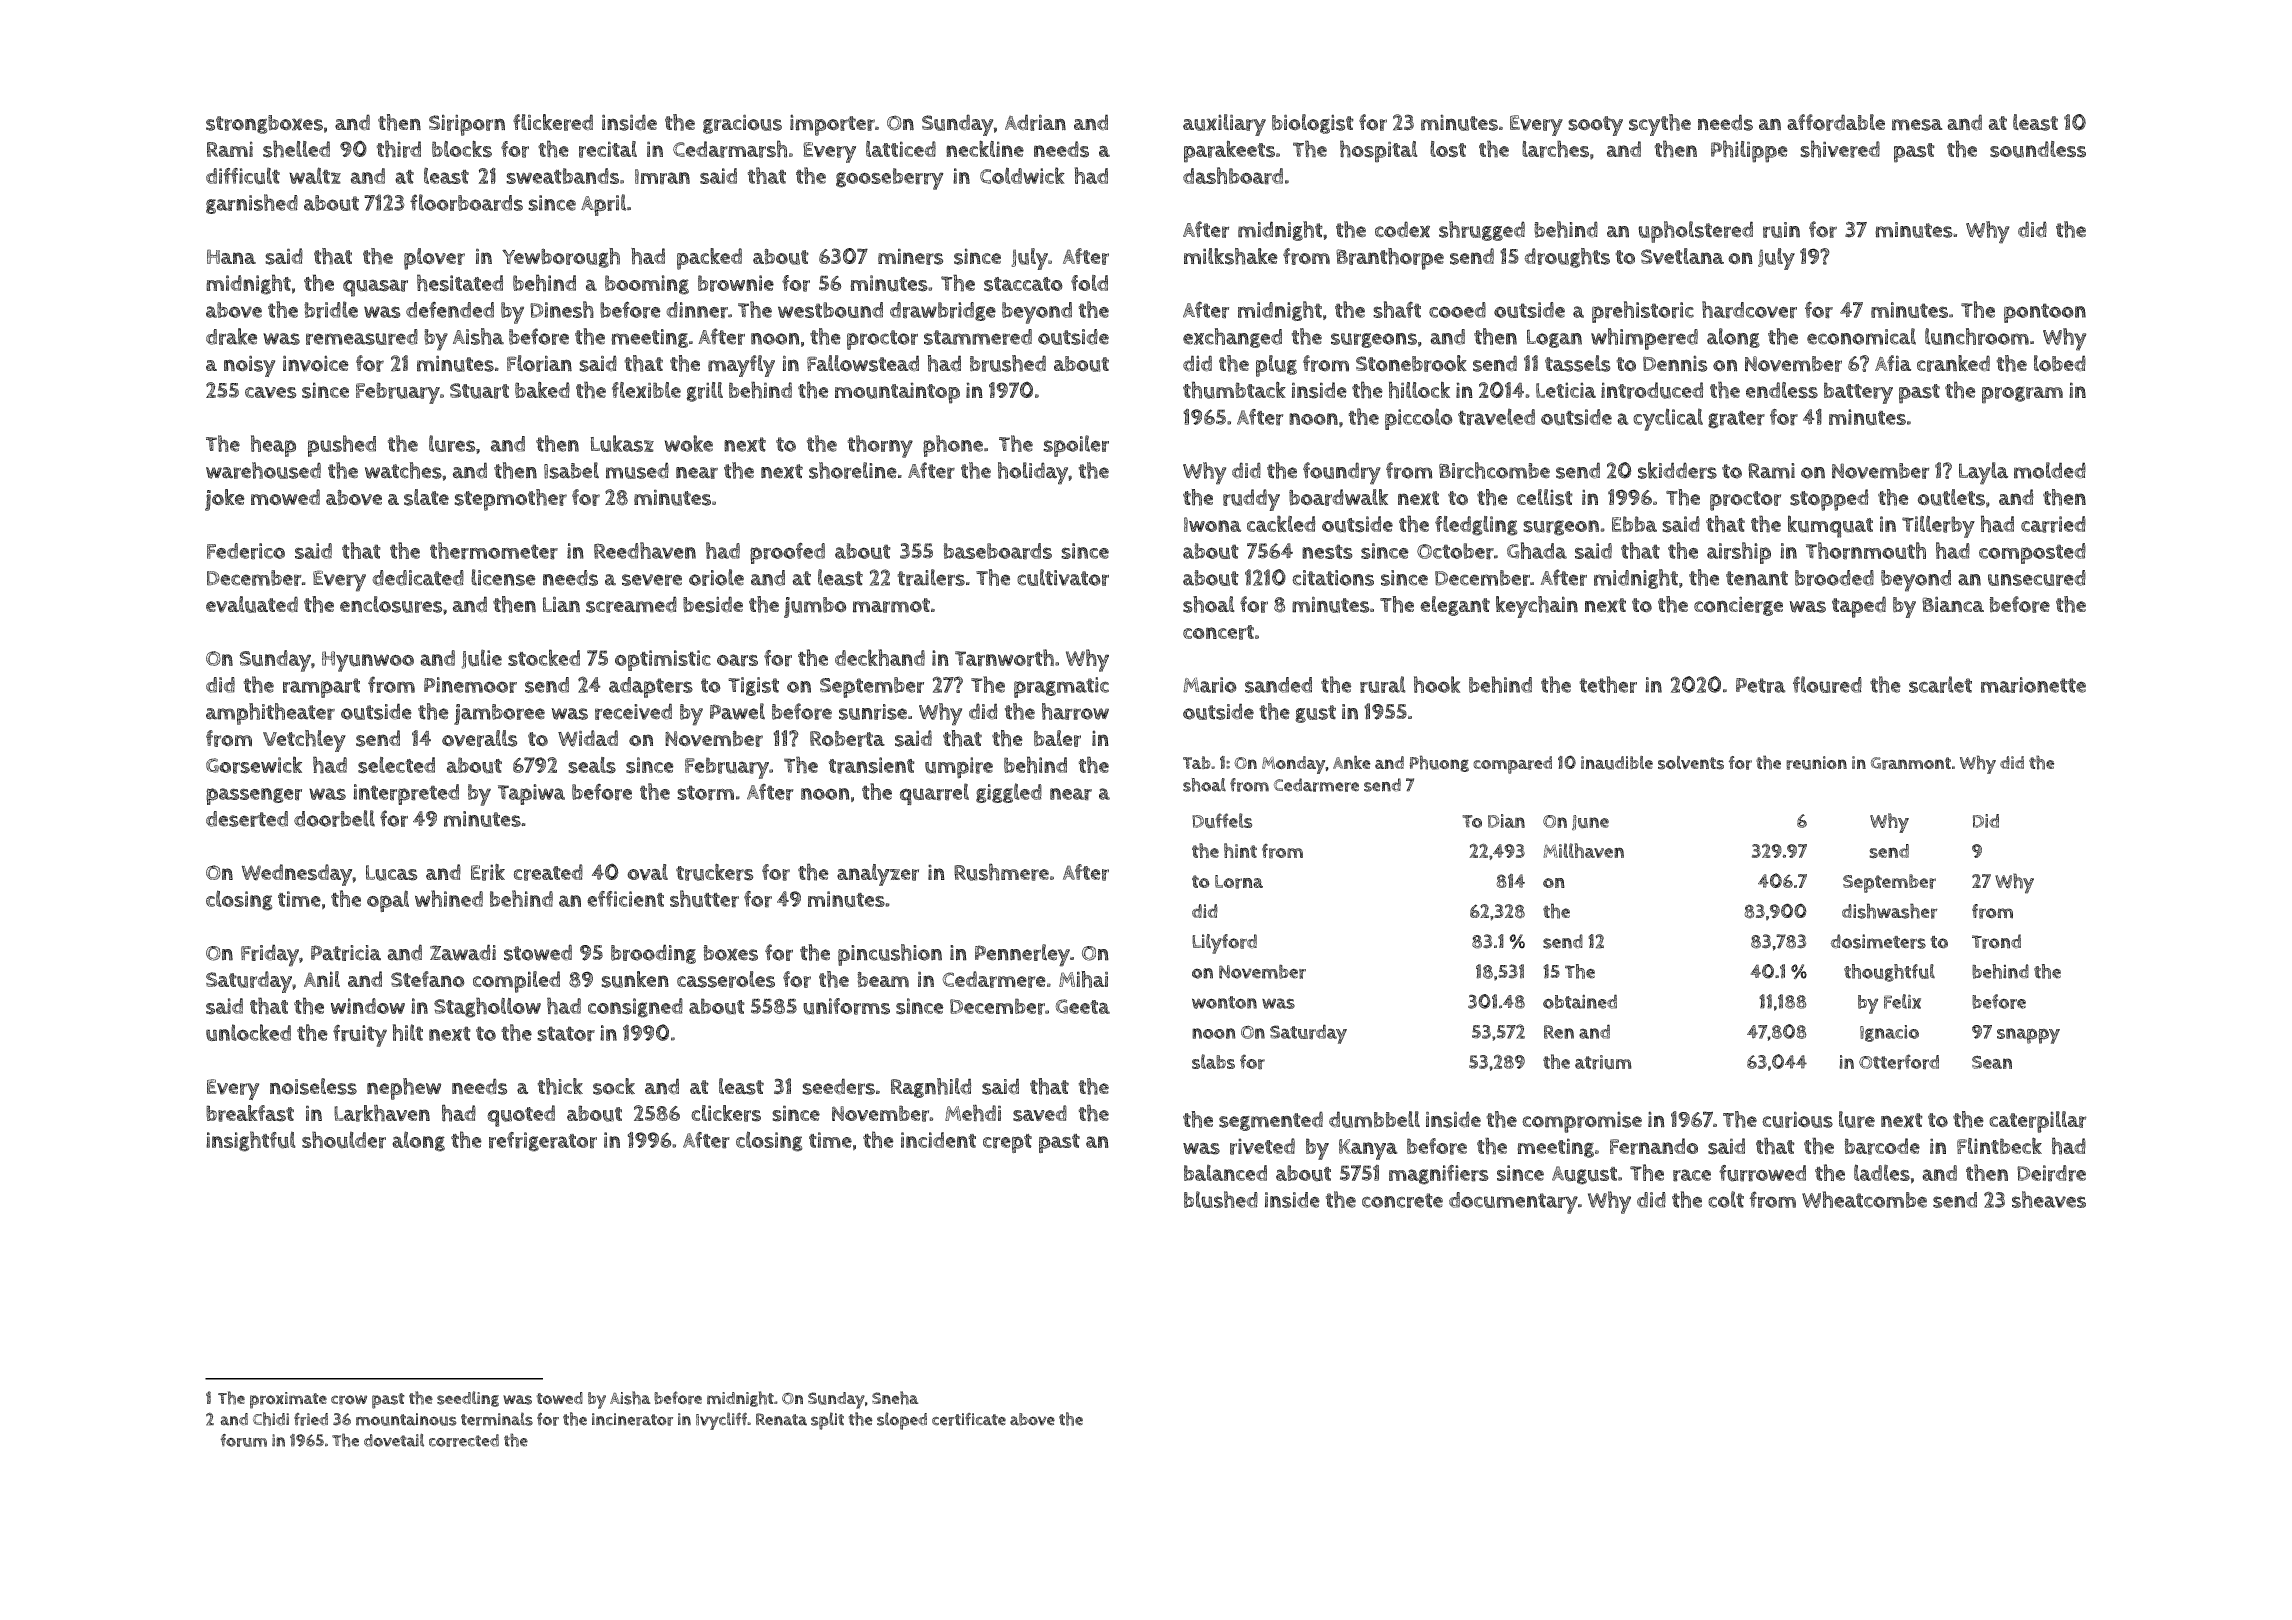 Image resolution: width=2292 pixels, height=1620 pixels. I want to click on Sean, so click(1992, 1062).
